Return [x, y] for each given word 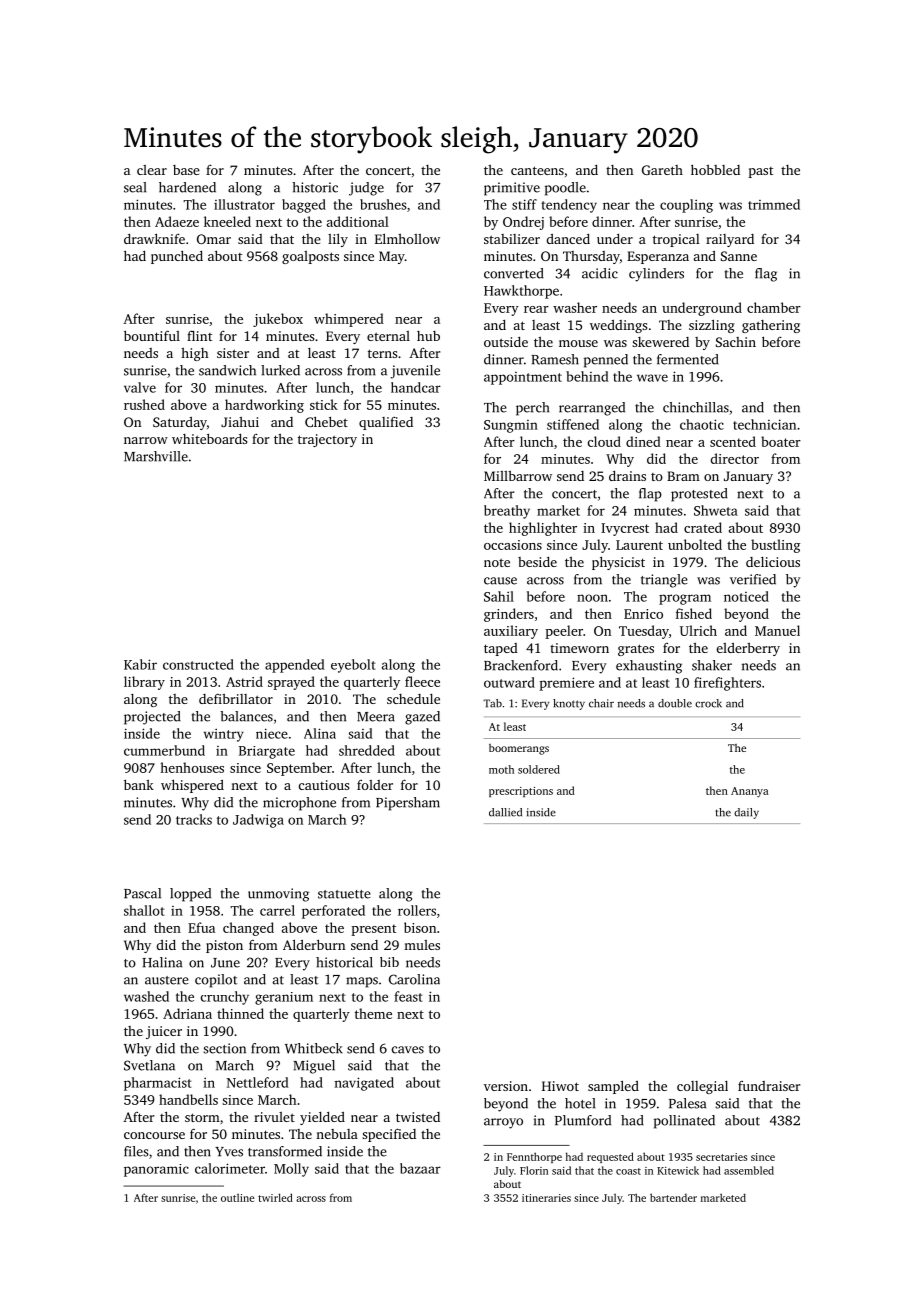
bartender [673, 1197]
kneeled [227, 221]
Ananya [750, 792]
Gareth [662, 170]
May [392, 257]
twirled [275, 1197]
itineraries [546, 1198]
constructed [198, 664]
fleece [422, 681]
